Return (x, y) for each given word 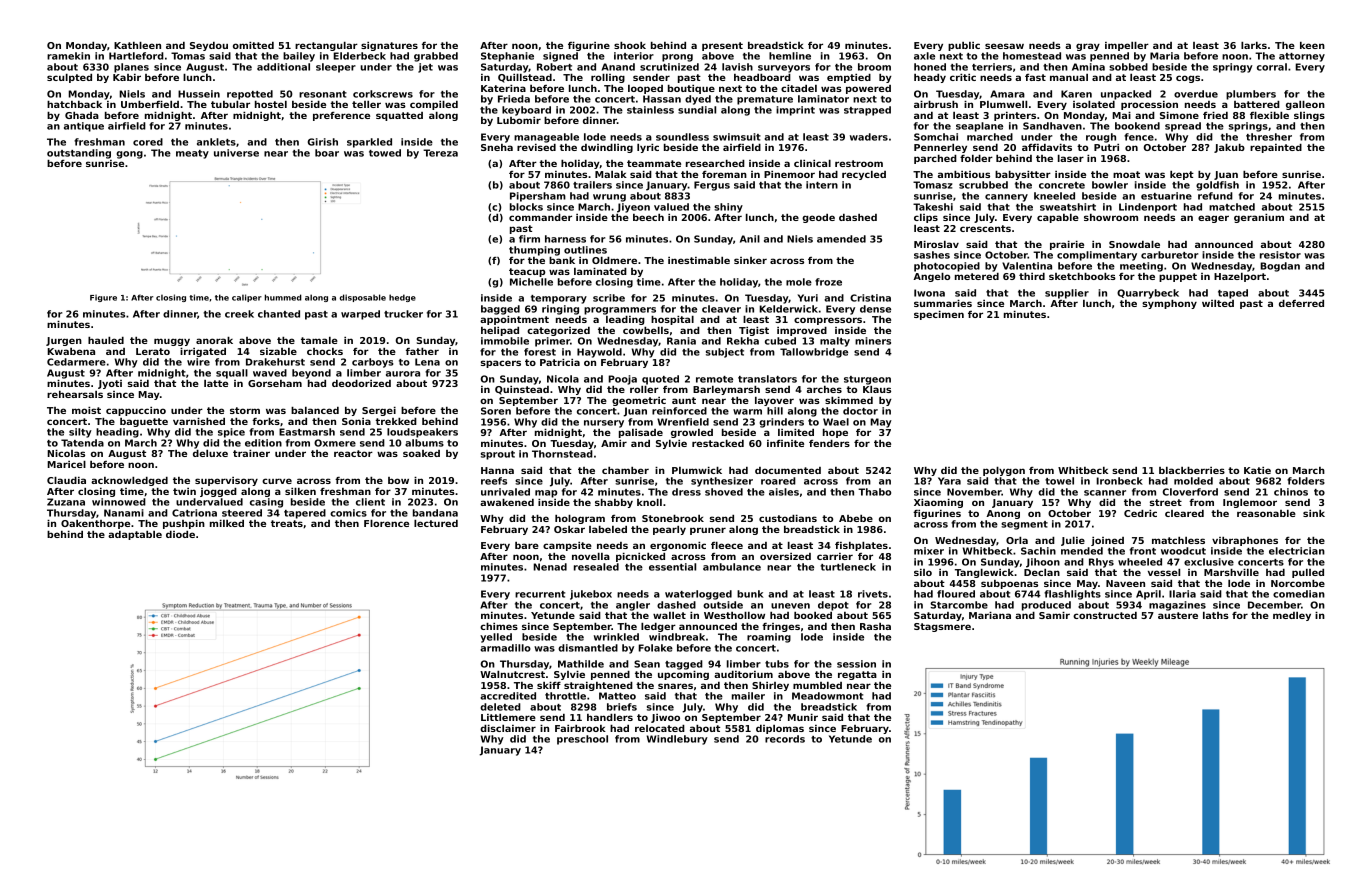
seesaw (1004, 46)
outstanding (79, 154)
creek (239, 314)
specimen (939, 315)
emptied (849, 78)
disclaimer (508, 728)
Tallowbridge (814, 353)
